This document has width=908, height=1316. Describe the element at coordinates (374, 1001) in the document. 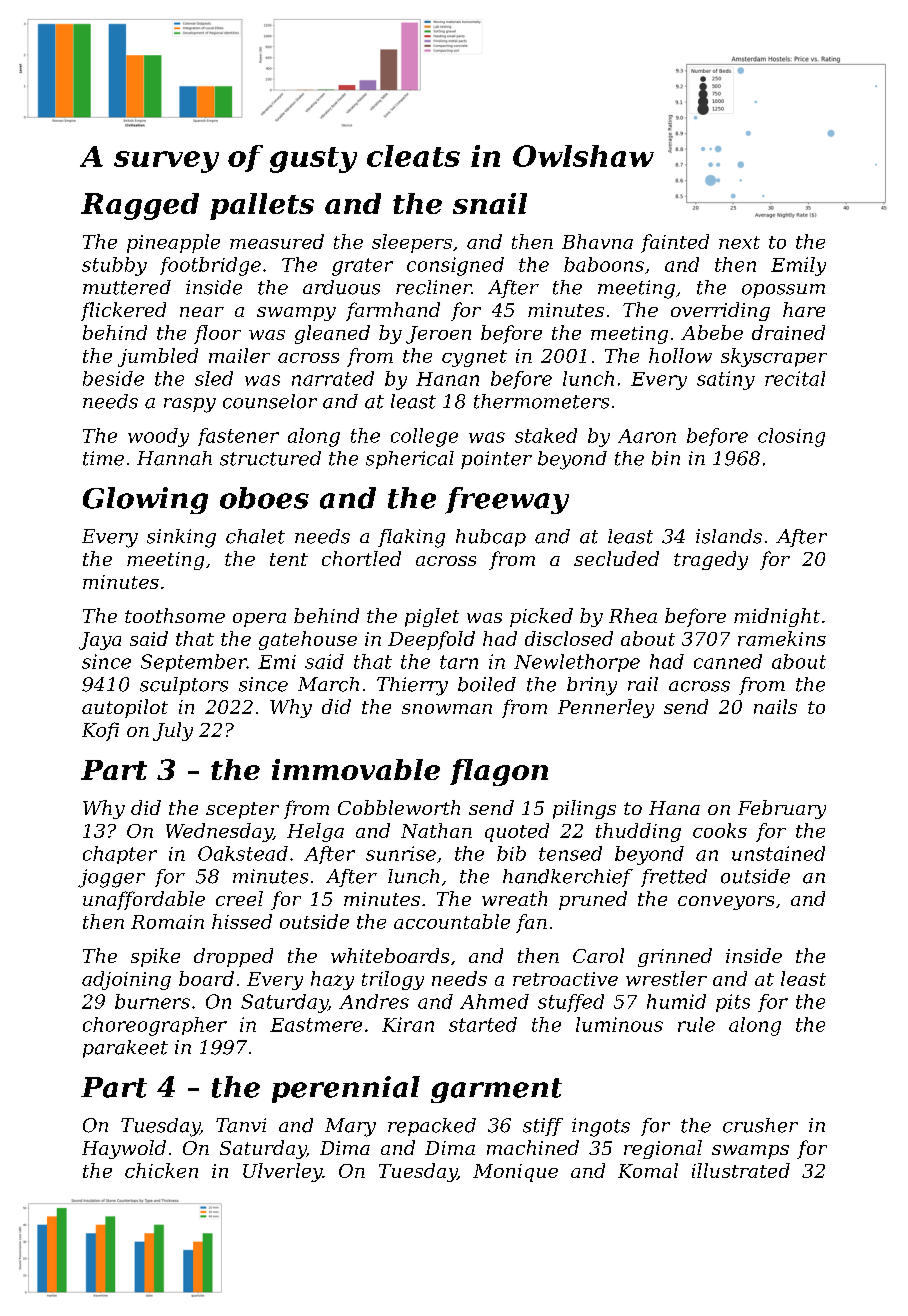

I see `Andres` at that location.
